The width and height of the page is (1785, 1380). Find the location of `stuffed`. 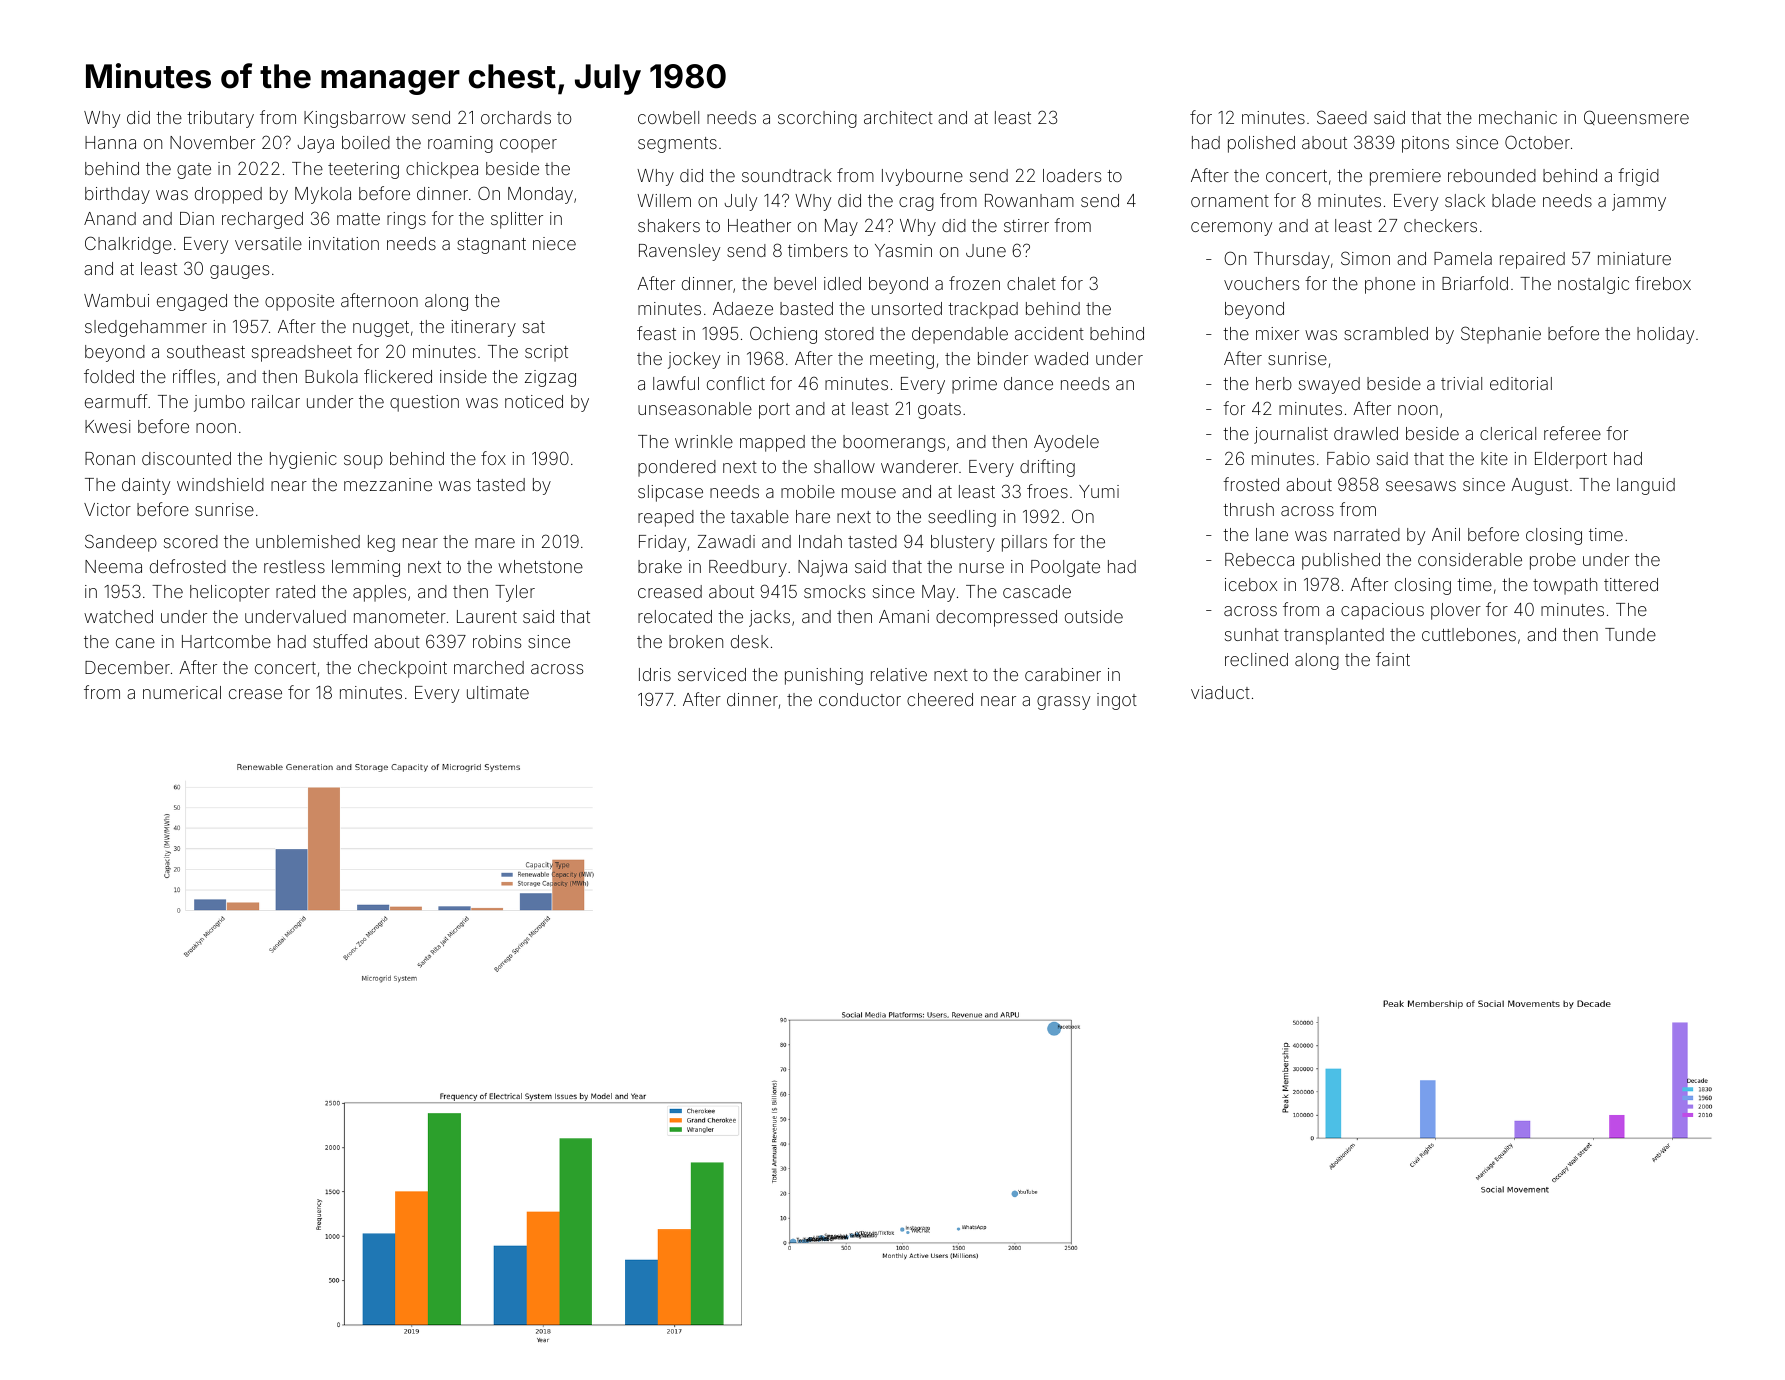

stuffed is located at coordinates (340, 641).
